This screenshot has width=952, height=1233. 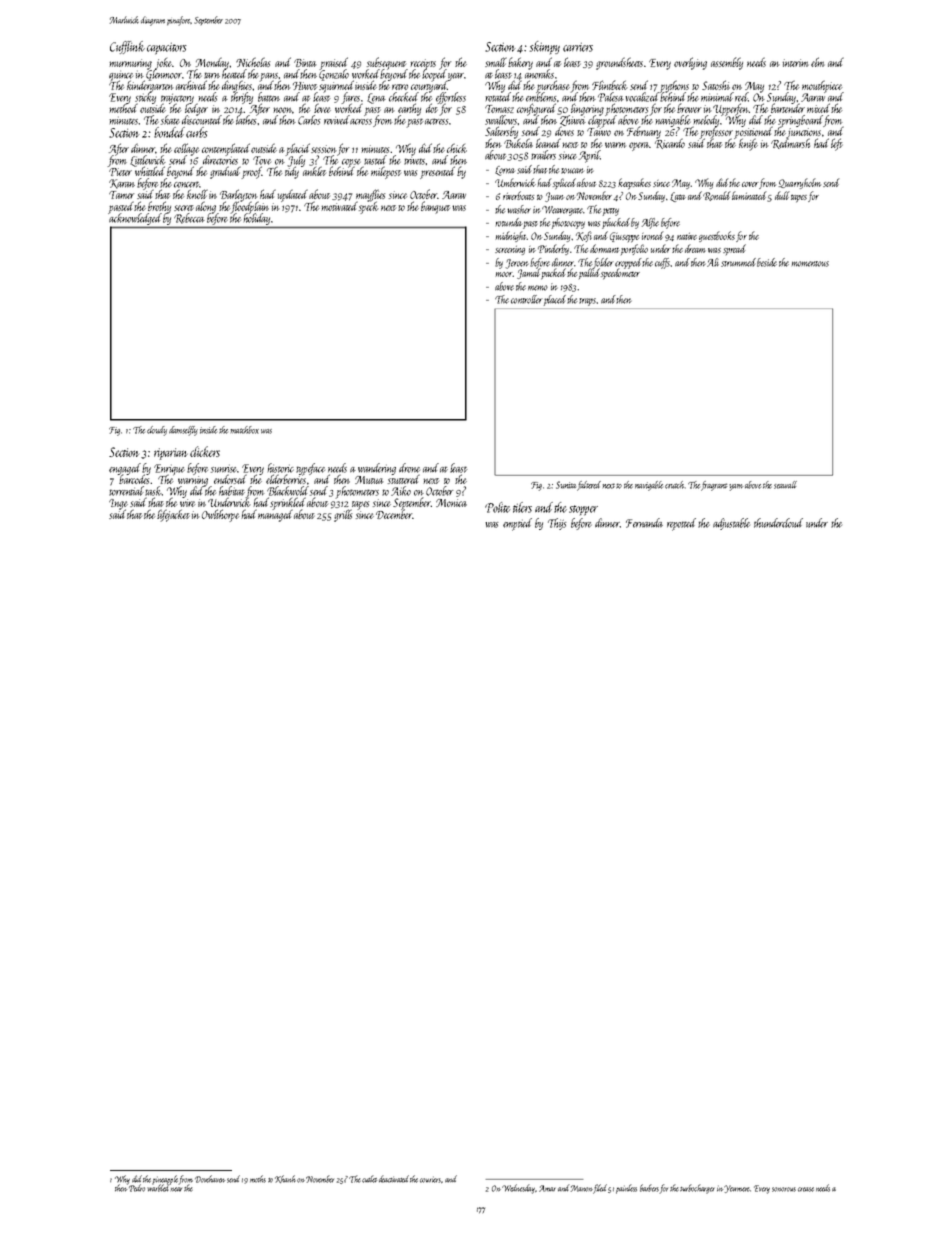 I want to click on couriers, so click(x=430, y=1179).
